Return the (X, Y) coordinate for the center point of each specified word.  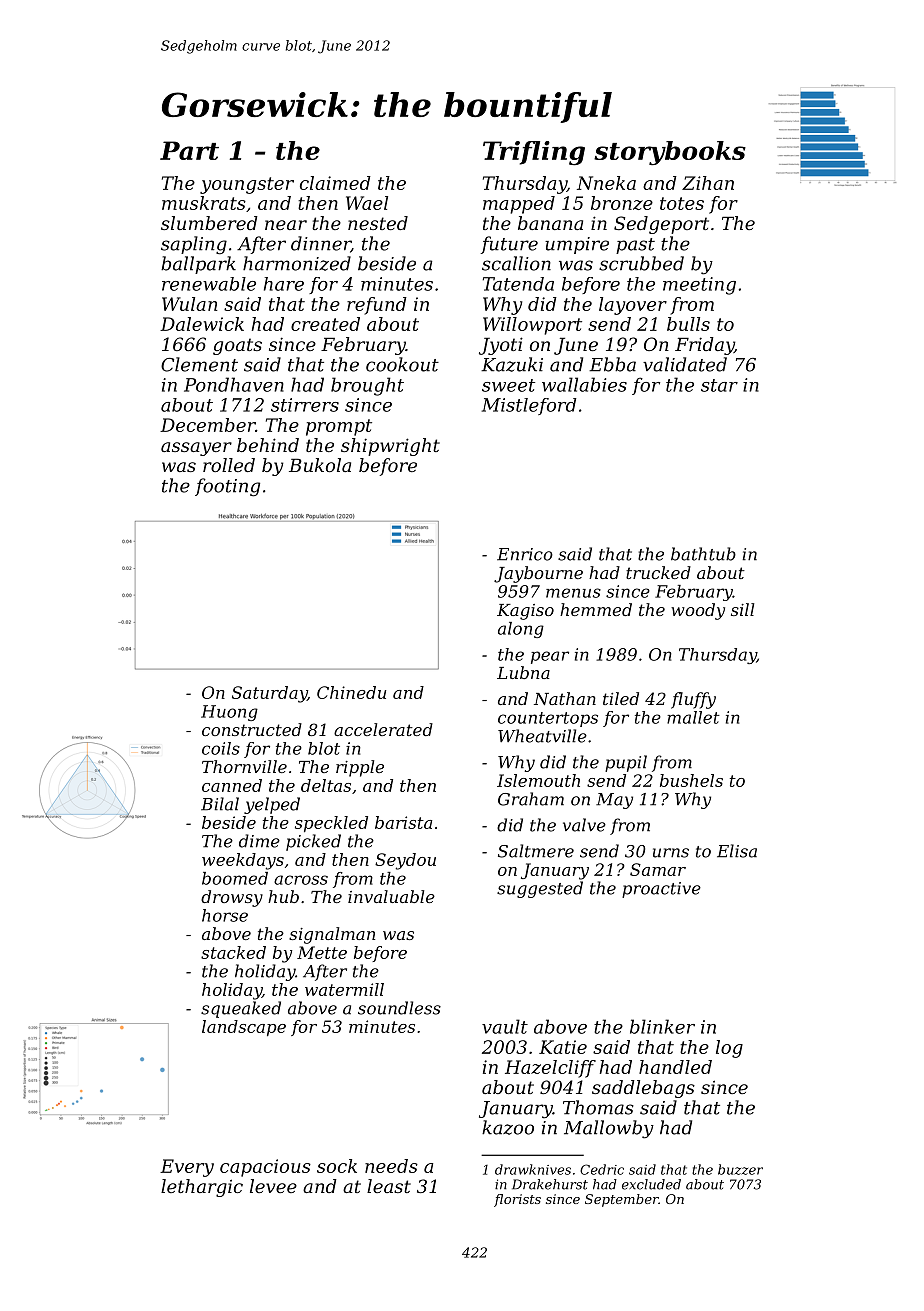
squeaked (241, 1009)
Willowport (532, 326)
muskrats (204, 203)
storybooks (670, 153)
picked (313, 842)
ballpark (198, 265)
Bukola (320, 465)
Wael (367, 203)
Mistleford (529, 406)
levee (273, 1186)
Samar (658, 869)
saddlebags (643, 1089)
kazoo (508, 1127)
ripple (360, 768)
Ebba (612, 364)
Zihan (708, 183)
